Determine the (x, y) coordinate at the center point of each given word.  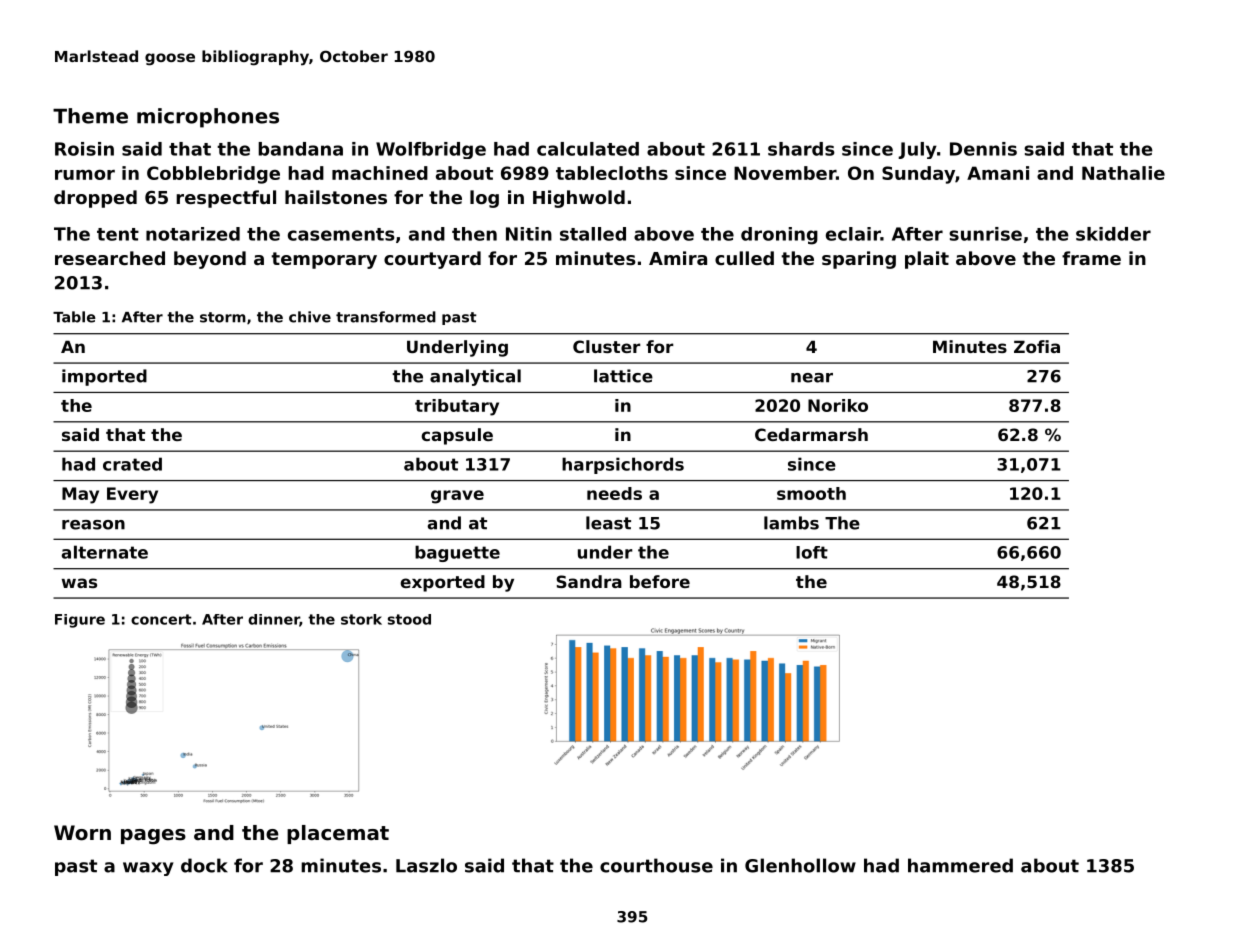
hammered (960, 865)
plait (927, 260)
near (812, 378)
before (660, 581)
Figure (80, 621)
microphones (208, 118)
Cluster (606, 346)
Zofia (1037, 346)
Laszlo (426, 865)
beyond (210, 260)
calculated (588, 149)
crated (132, 464)
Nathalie (1123, 173)
